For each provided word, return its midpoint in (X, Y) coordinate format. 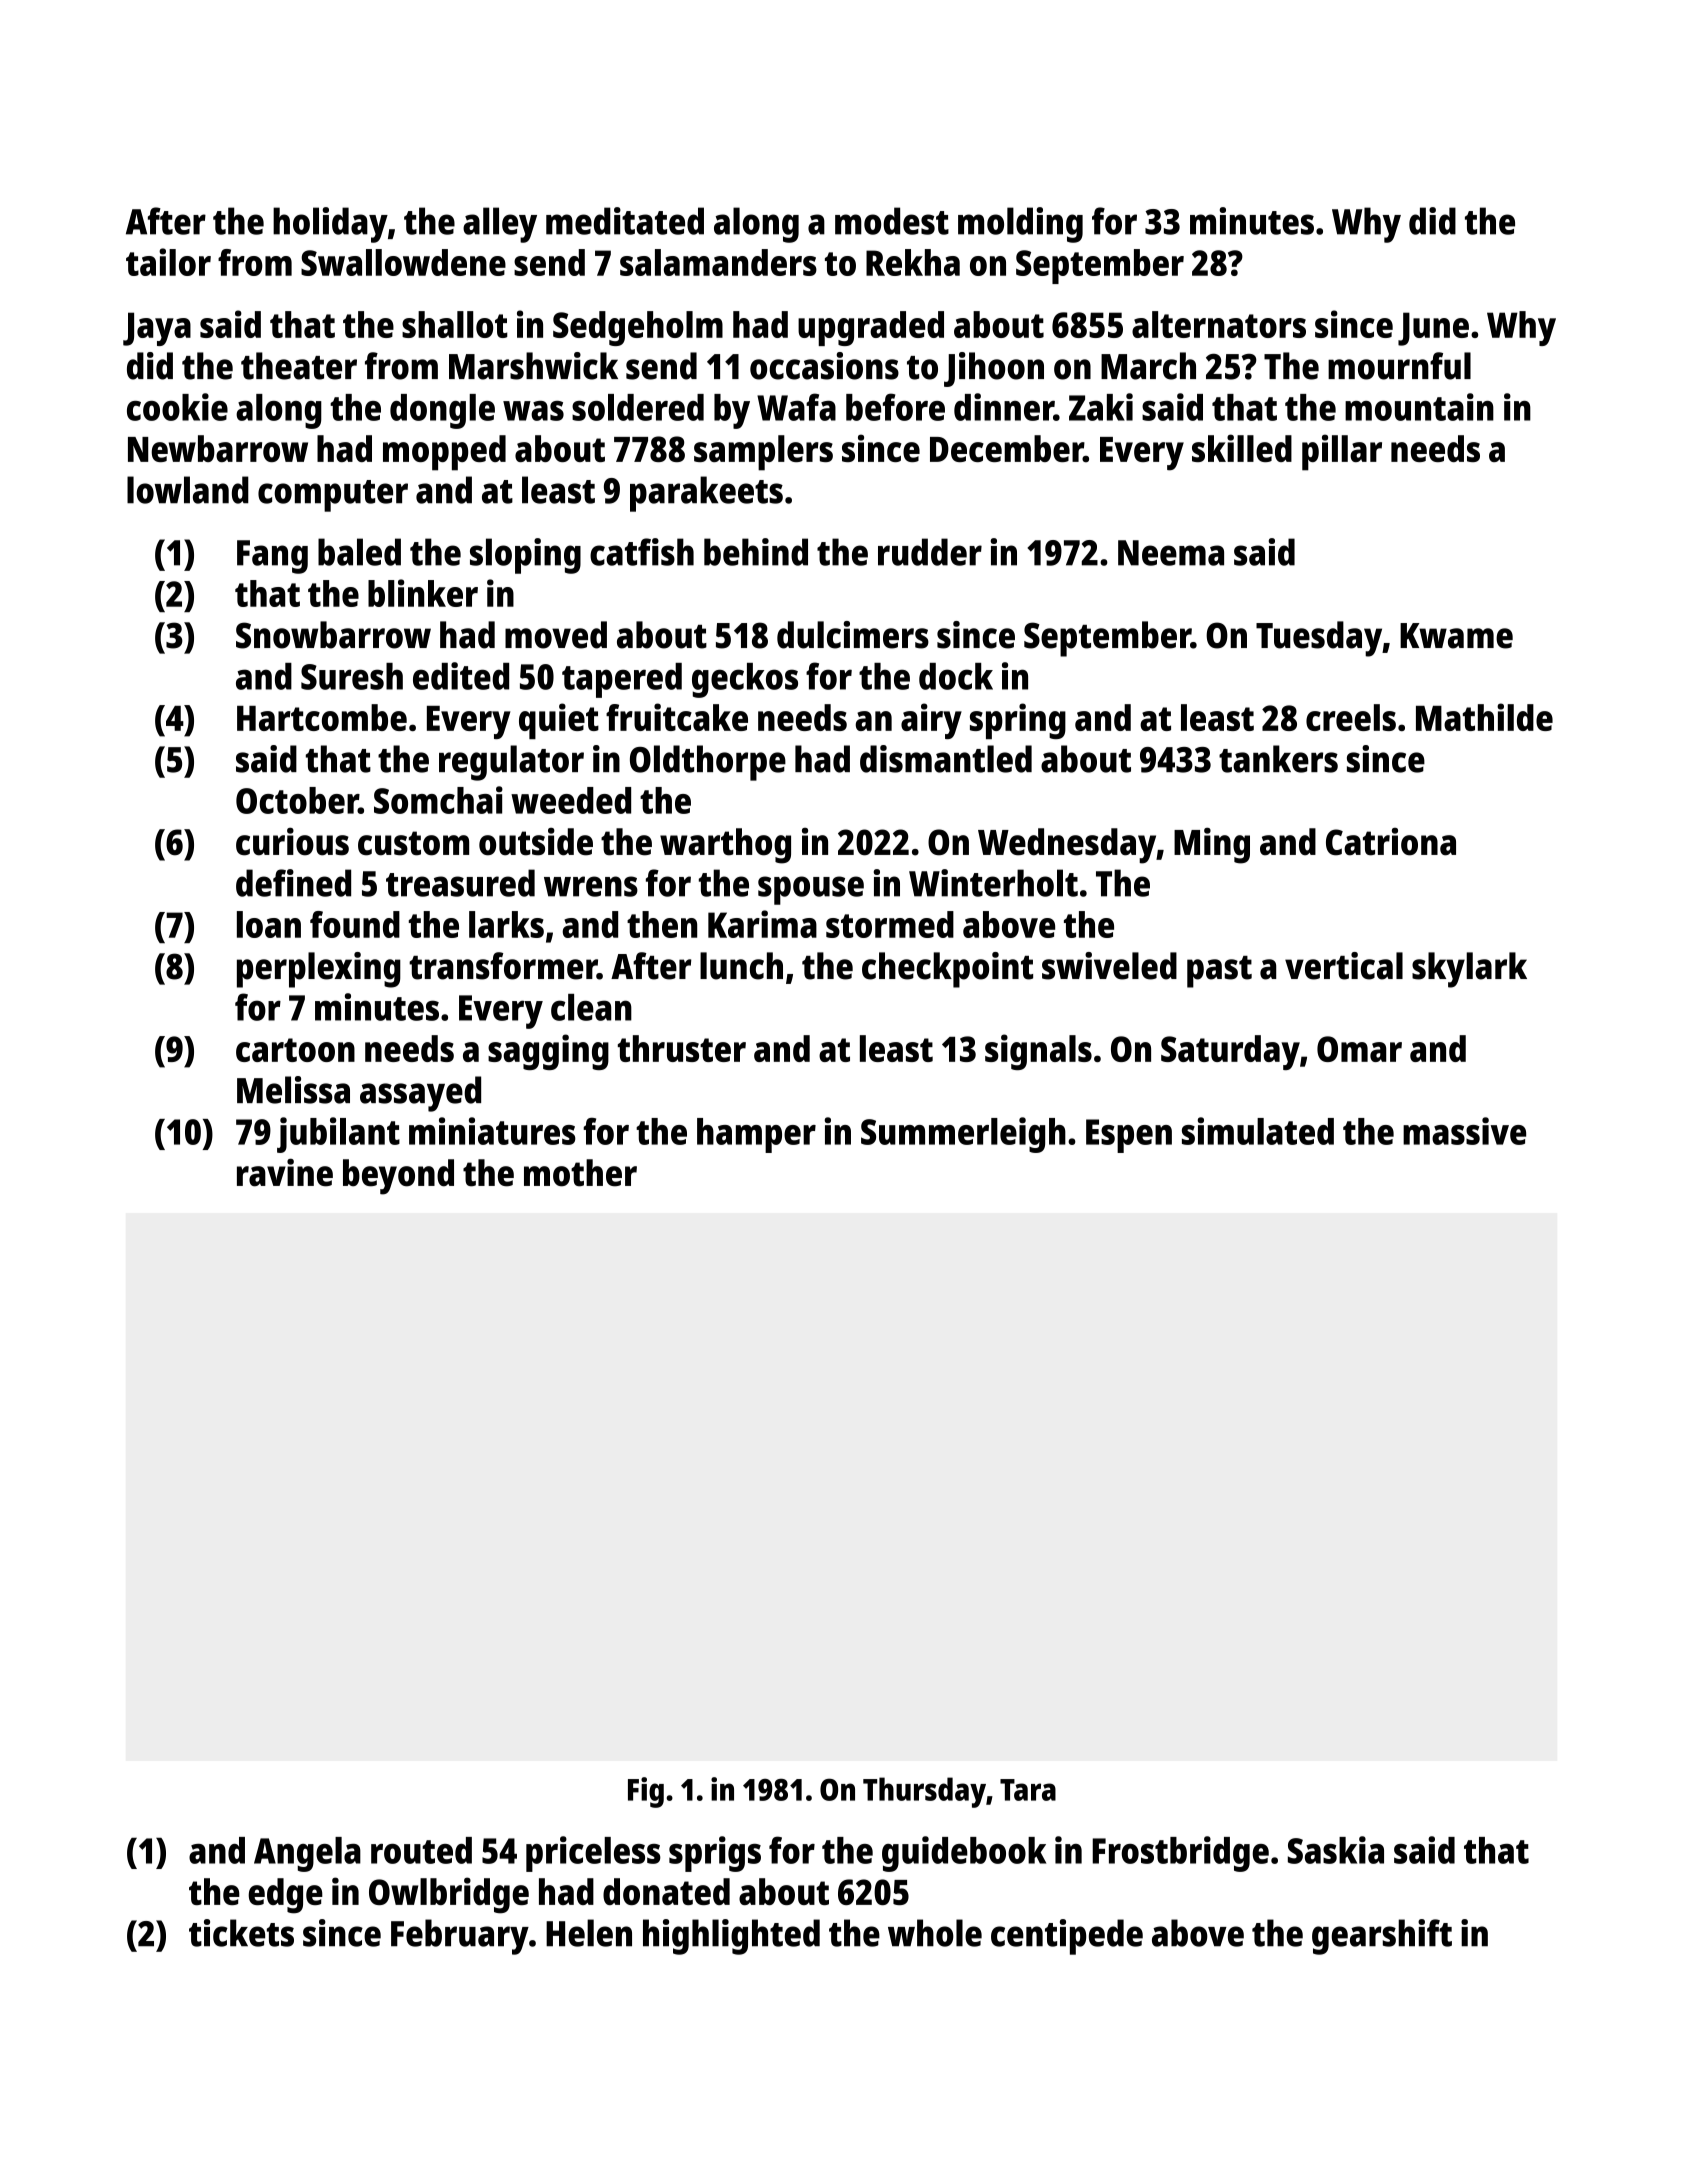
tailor (168, 262)
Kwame (1456, 636)
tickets (241, 1933)
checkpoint (947, 970)
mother (580, 1173)
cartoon (295, 1050)
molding (1020, 225)
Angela (307, 1854)
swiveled (1109, 966)
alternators (1219, 324)
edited (461, 676)
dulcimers (853, 635)
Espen (1129, 1136)
